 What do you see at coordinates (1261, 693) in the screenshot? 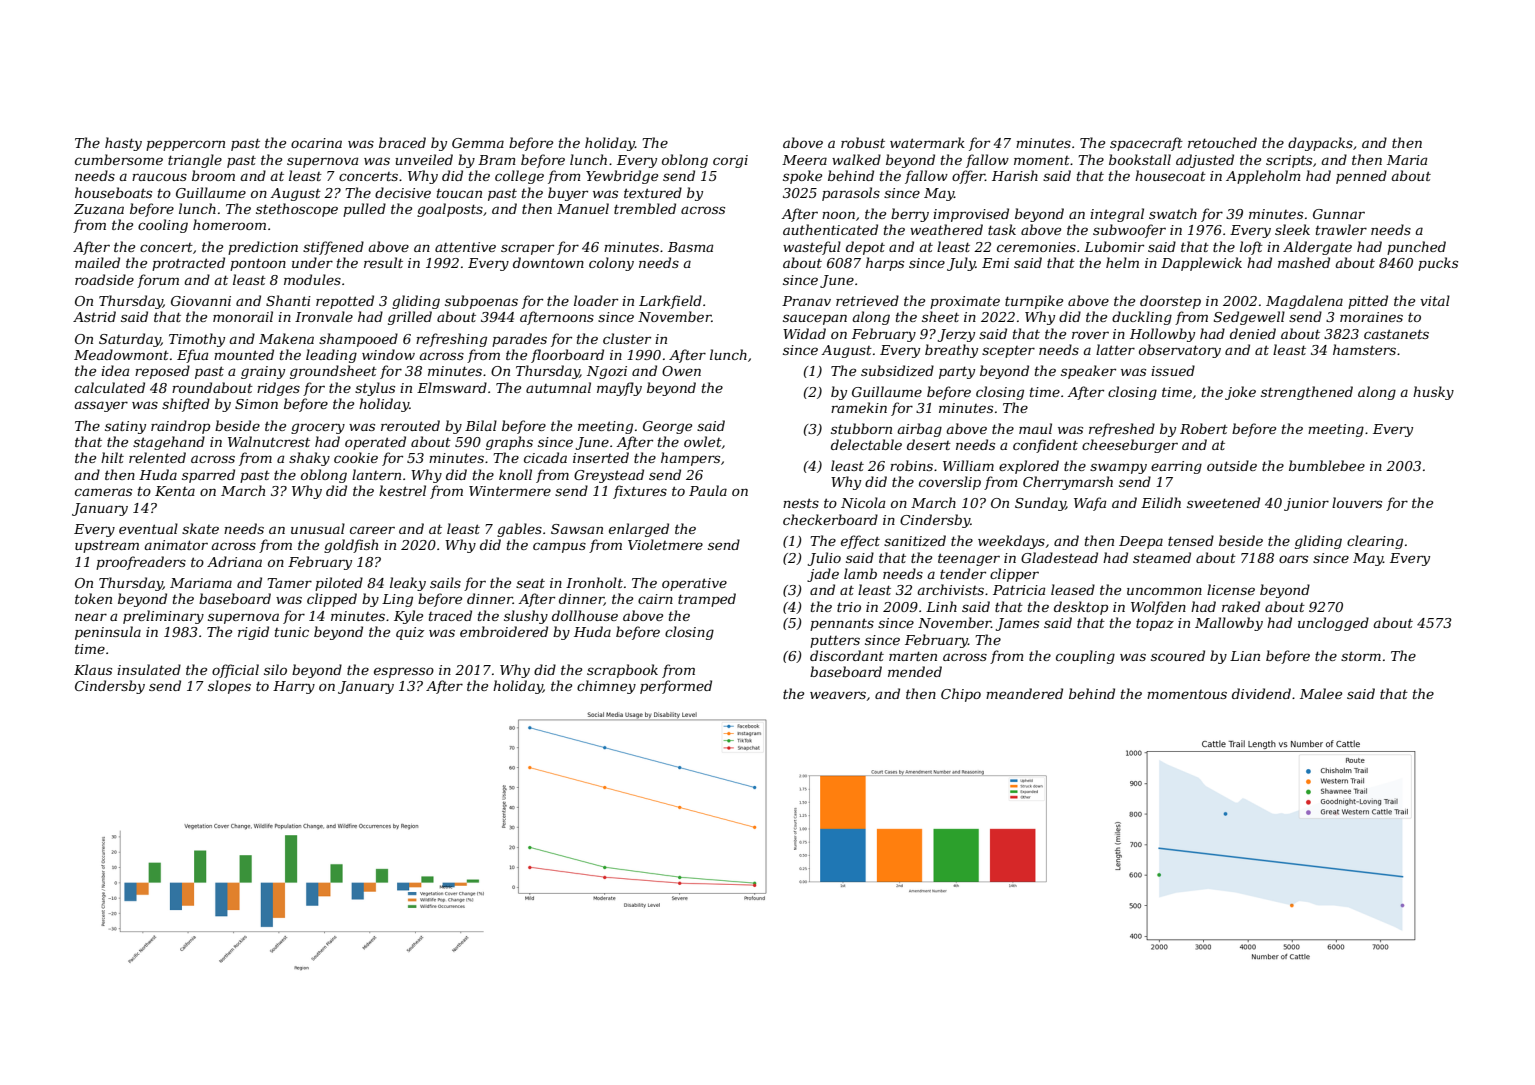
I see `dividend` at bounding box center [1261, 693].
